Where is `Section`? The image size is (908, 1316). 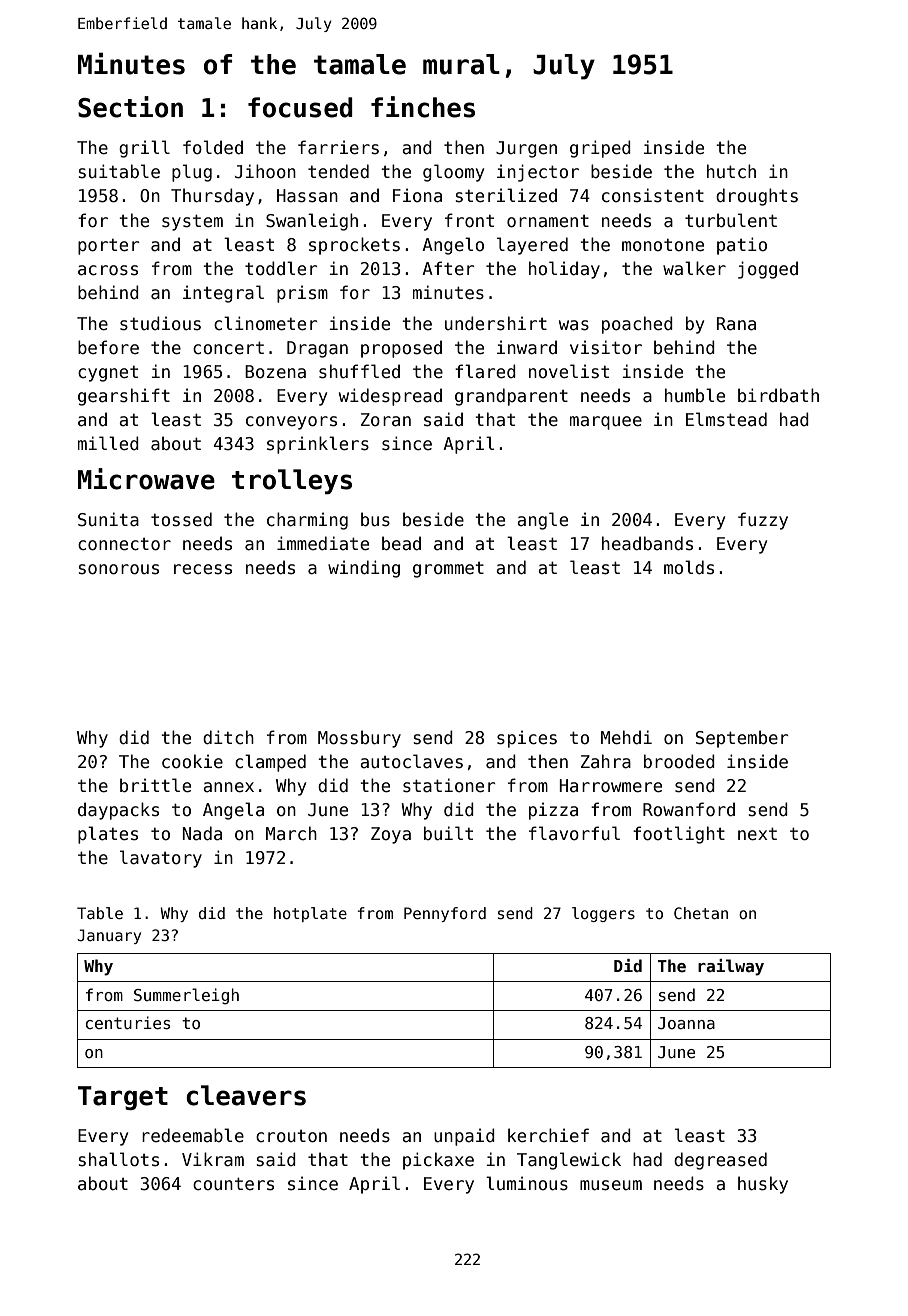
Section is located at coordinates (130, 107).
